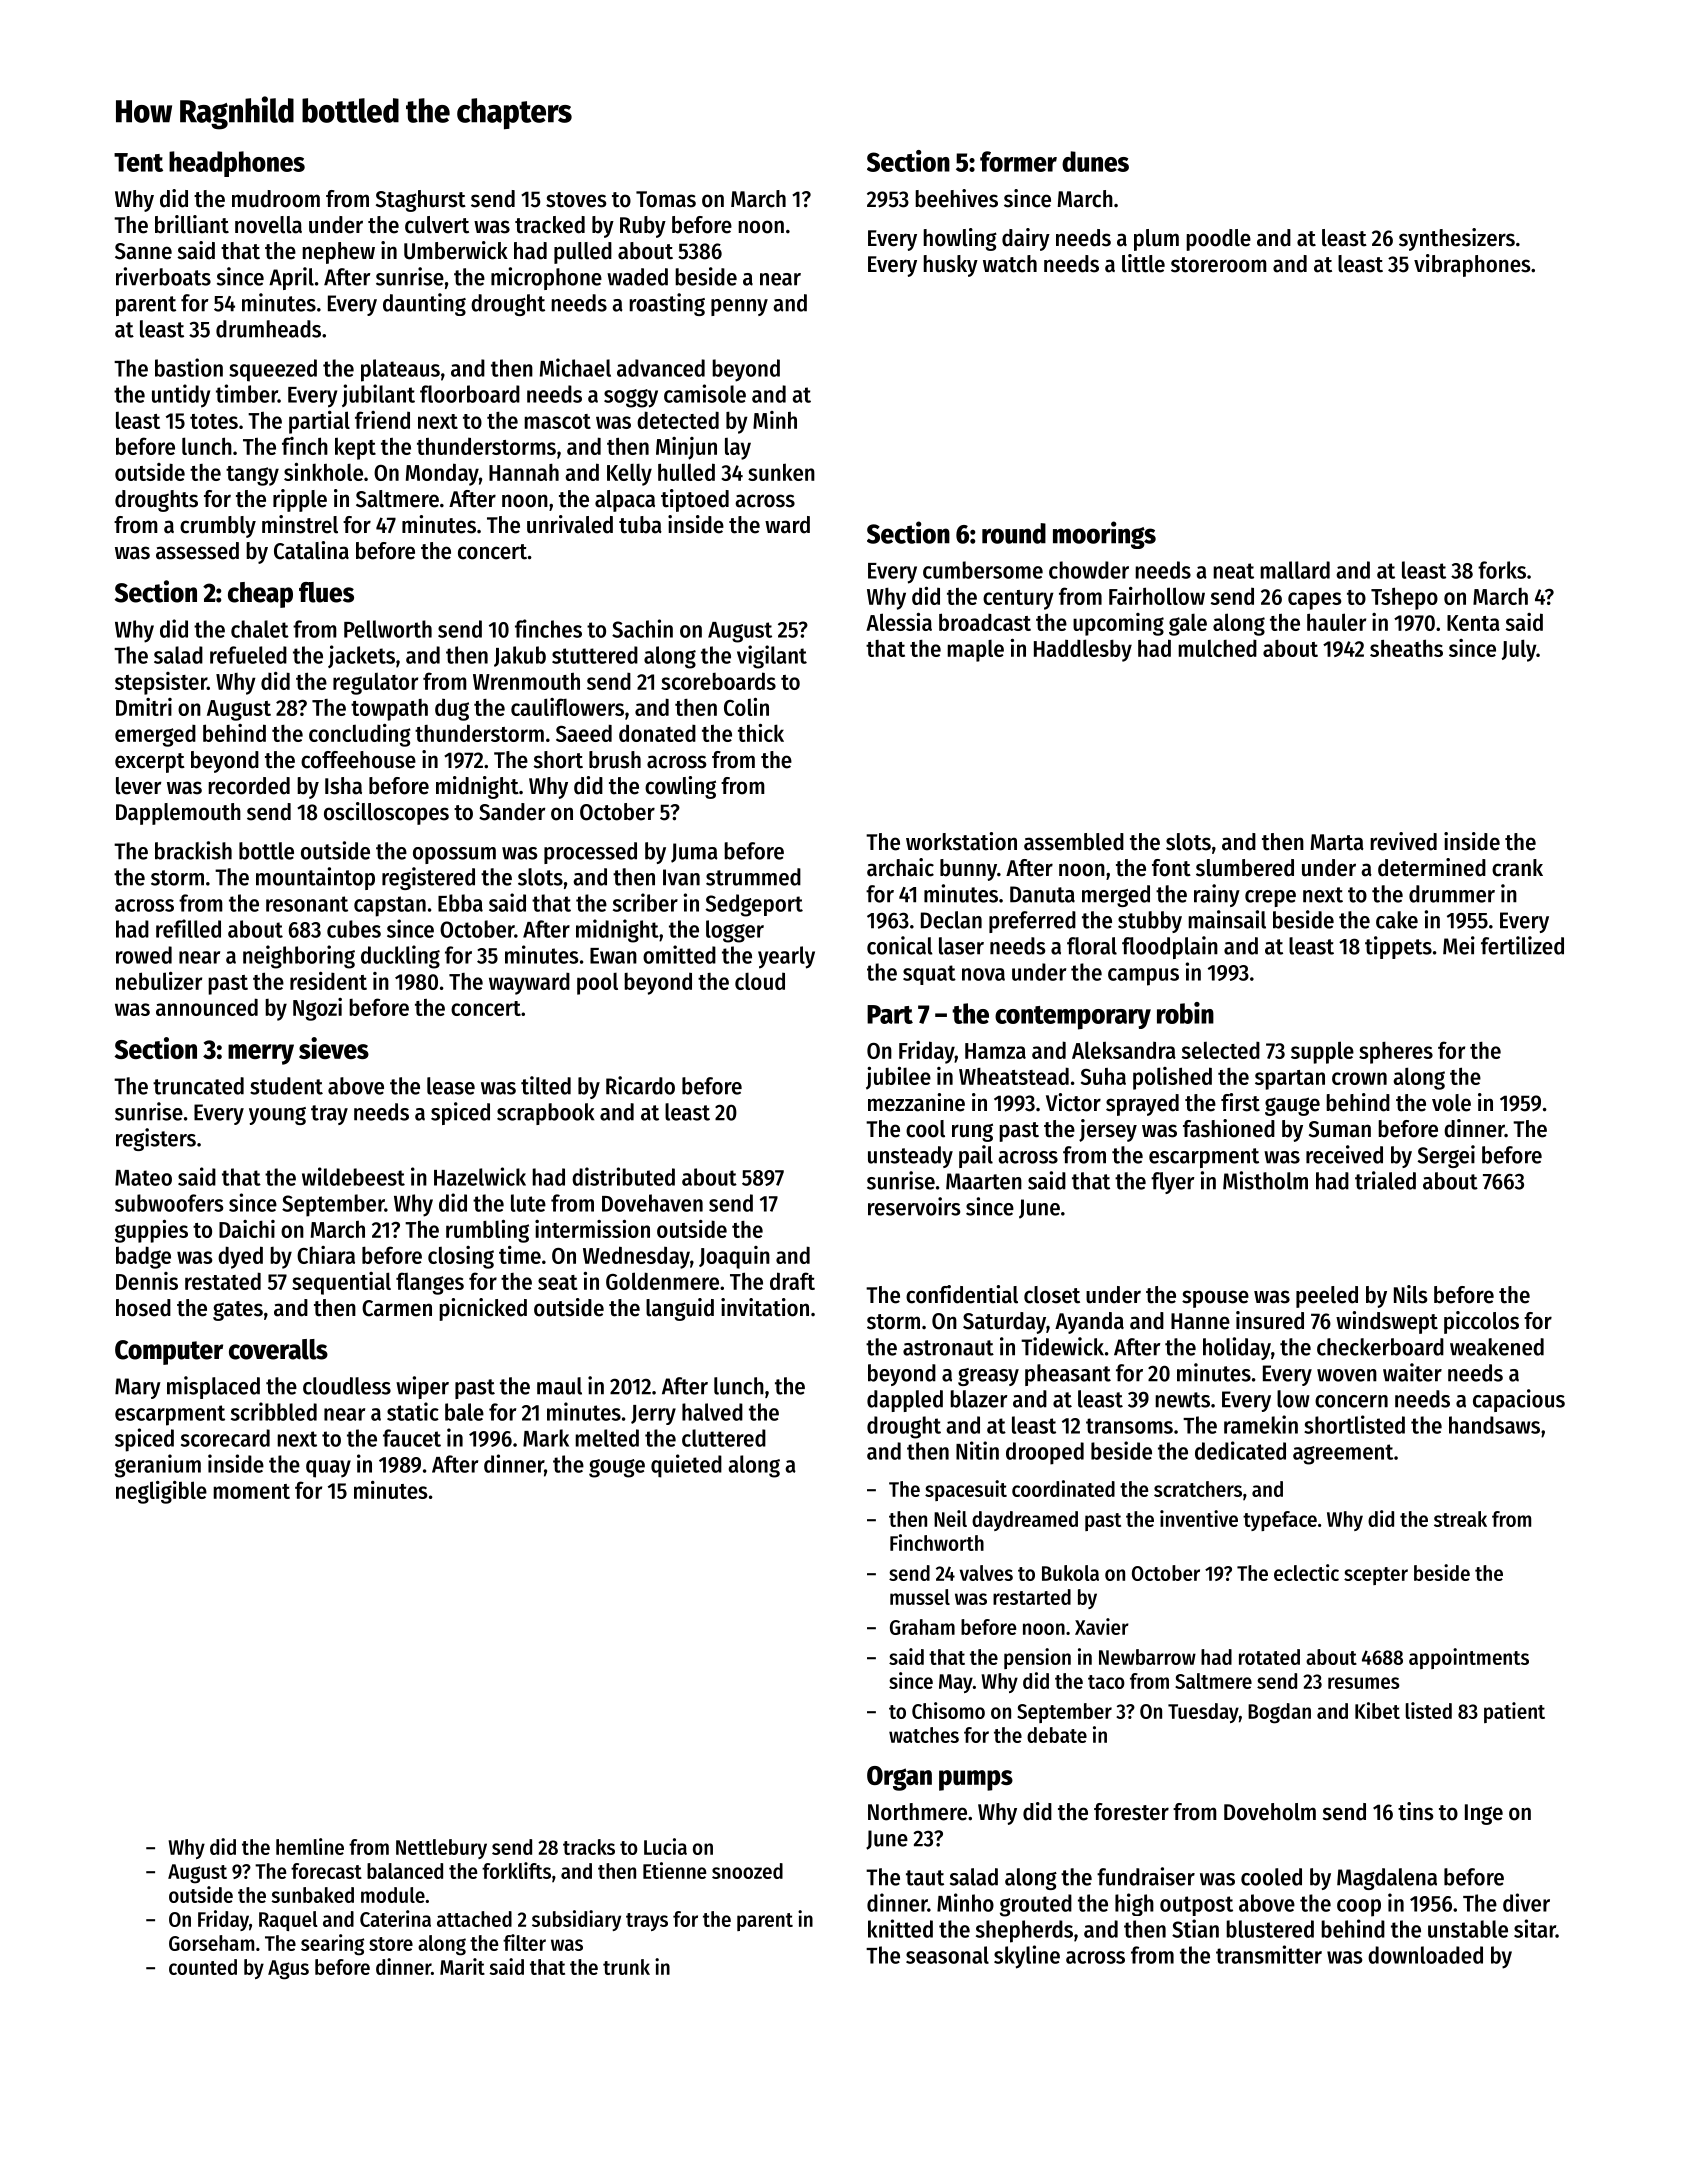 The image size is (1683, 2178). What do you see at coordinates (1451, 1103) in the image?
I see `vole` at bounding box center [1451, 1103].
